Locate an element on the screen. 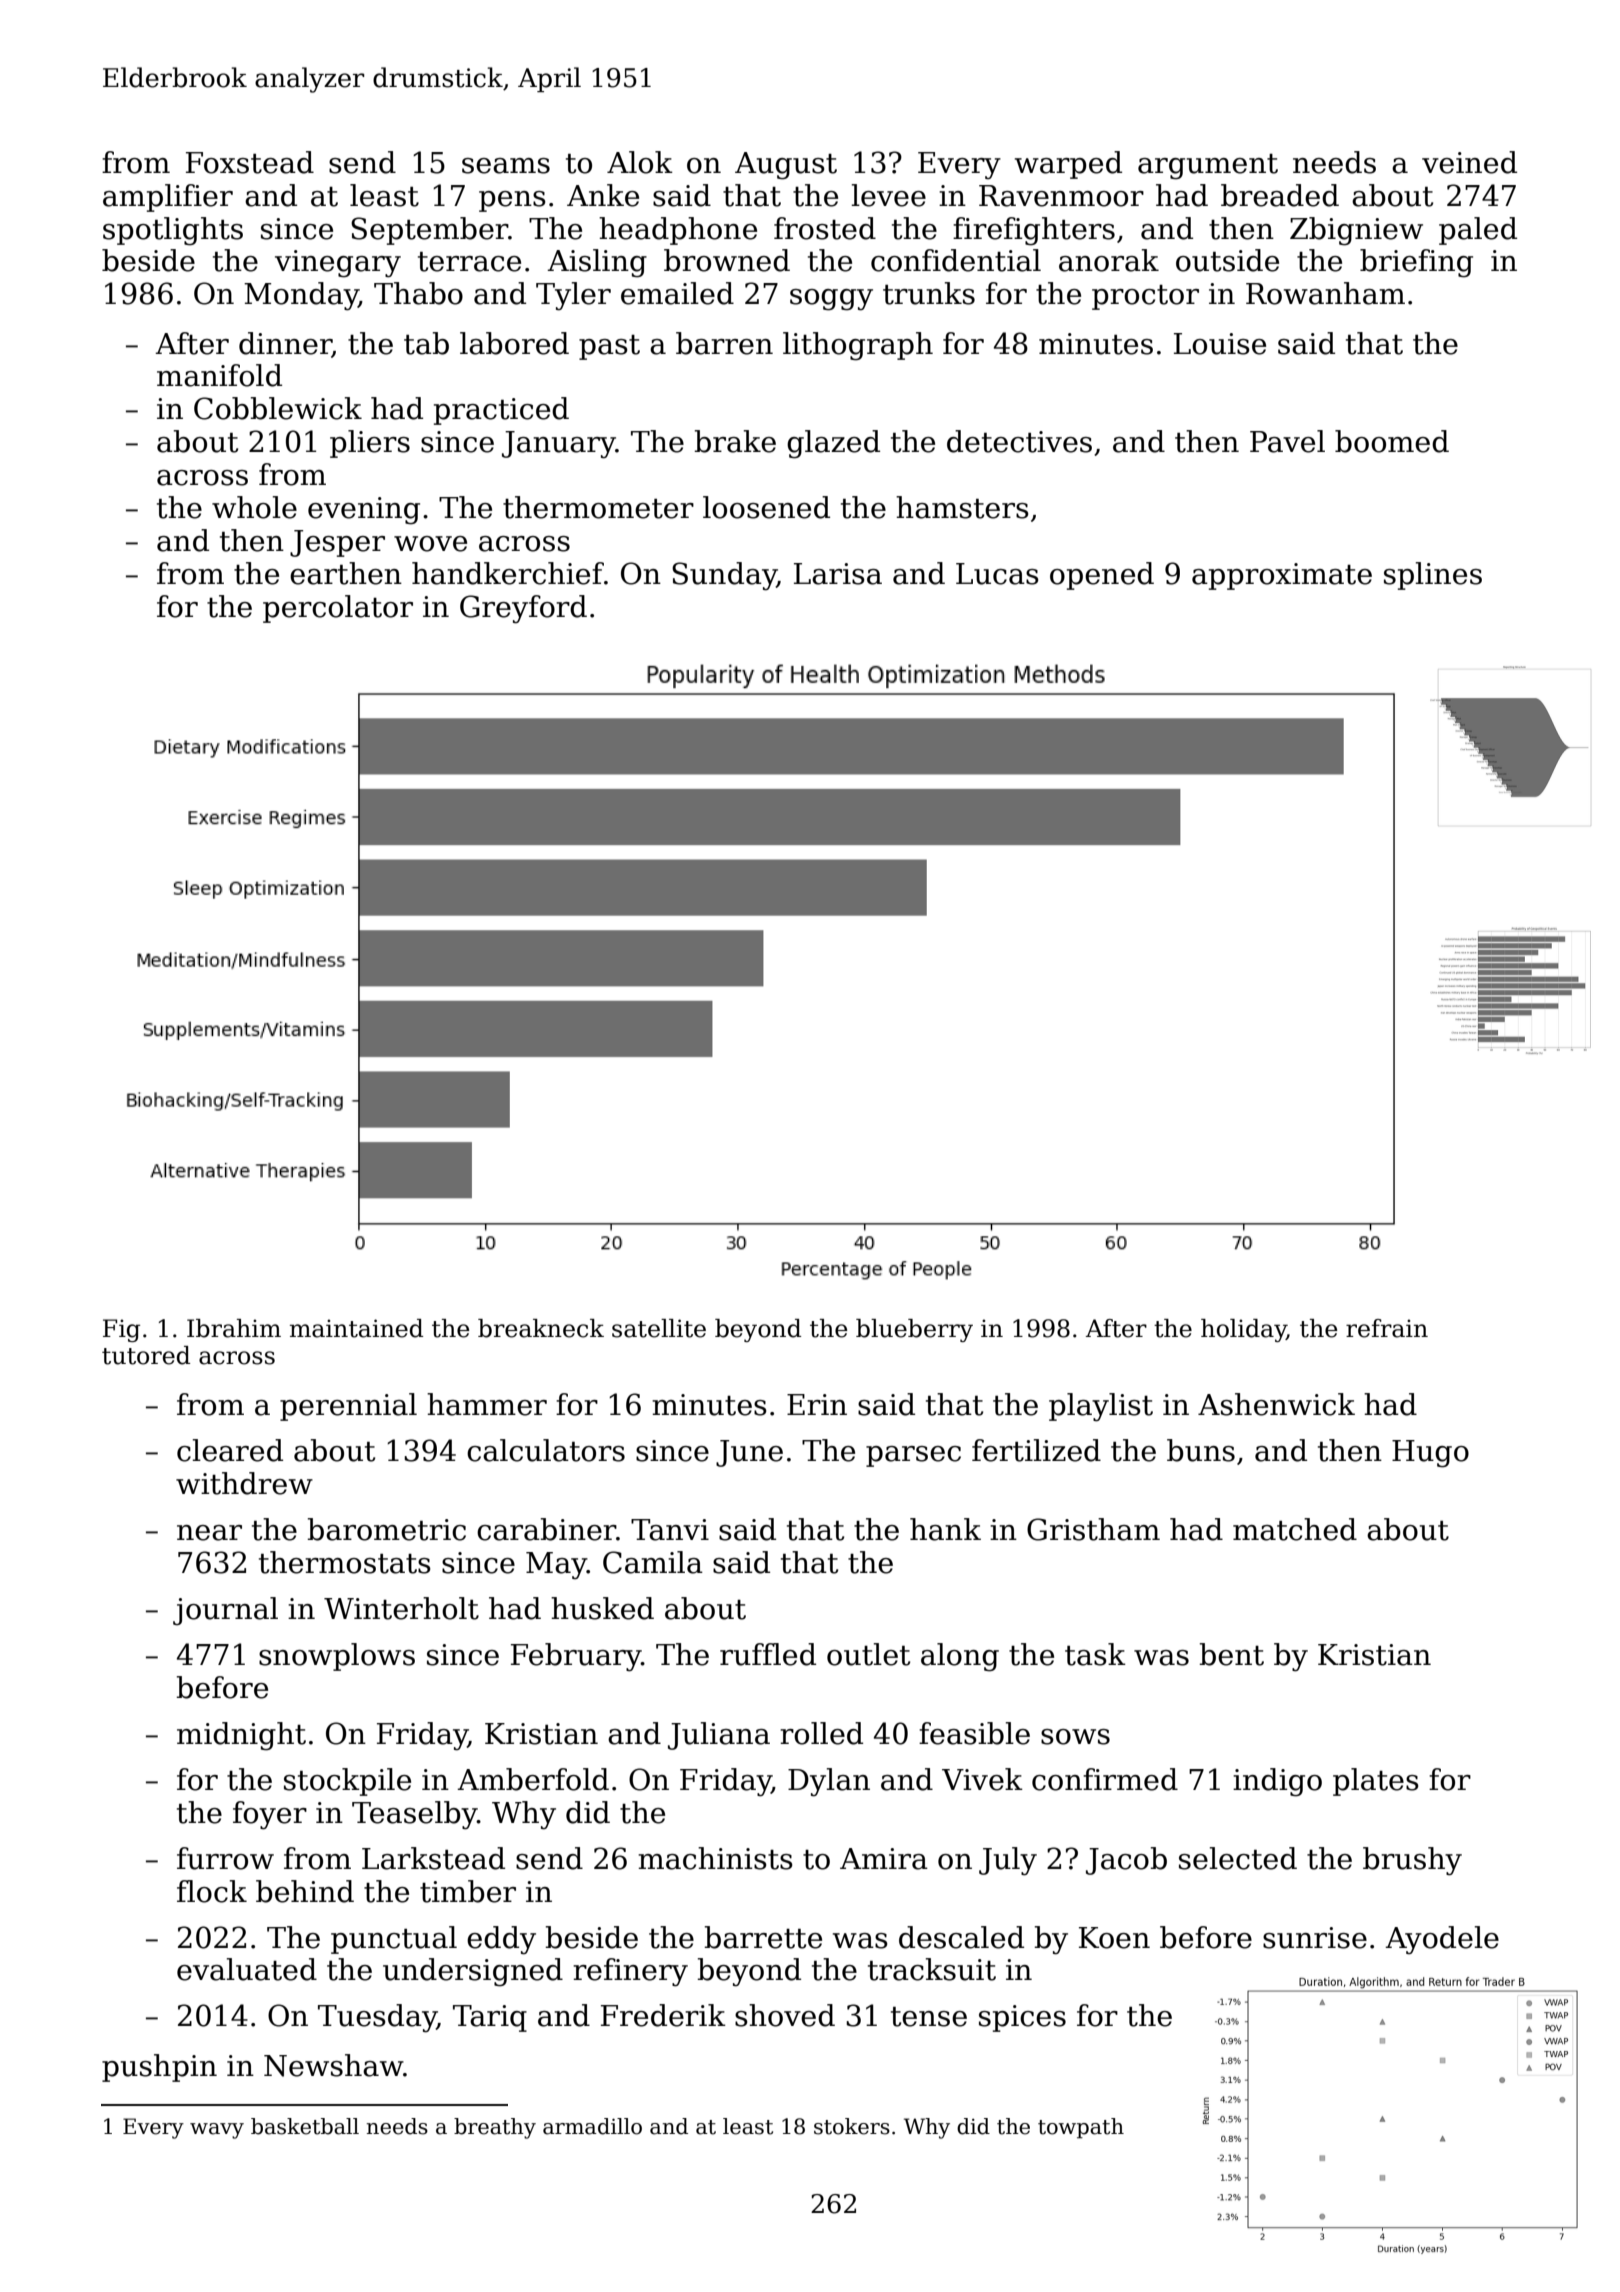 The image size is (1620, 2292). warped is located at coordinates (1068, 165).
